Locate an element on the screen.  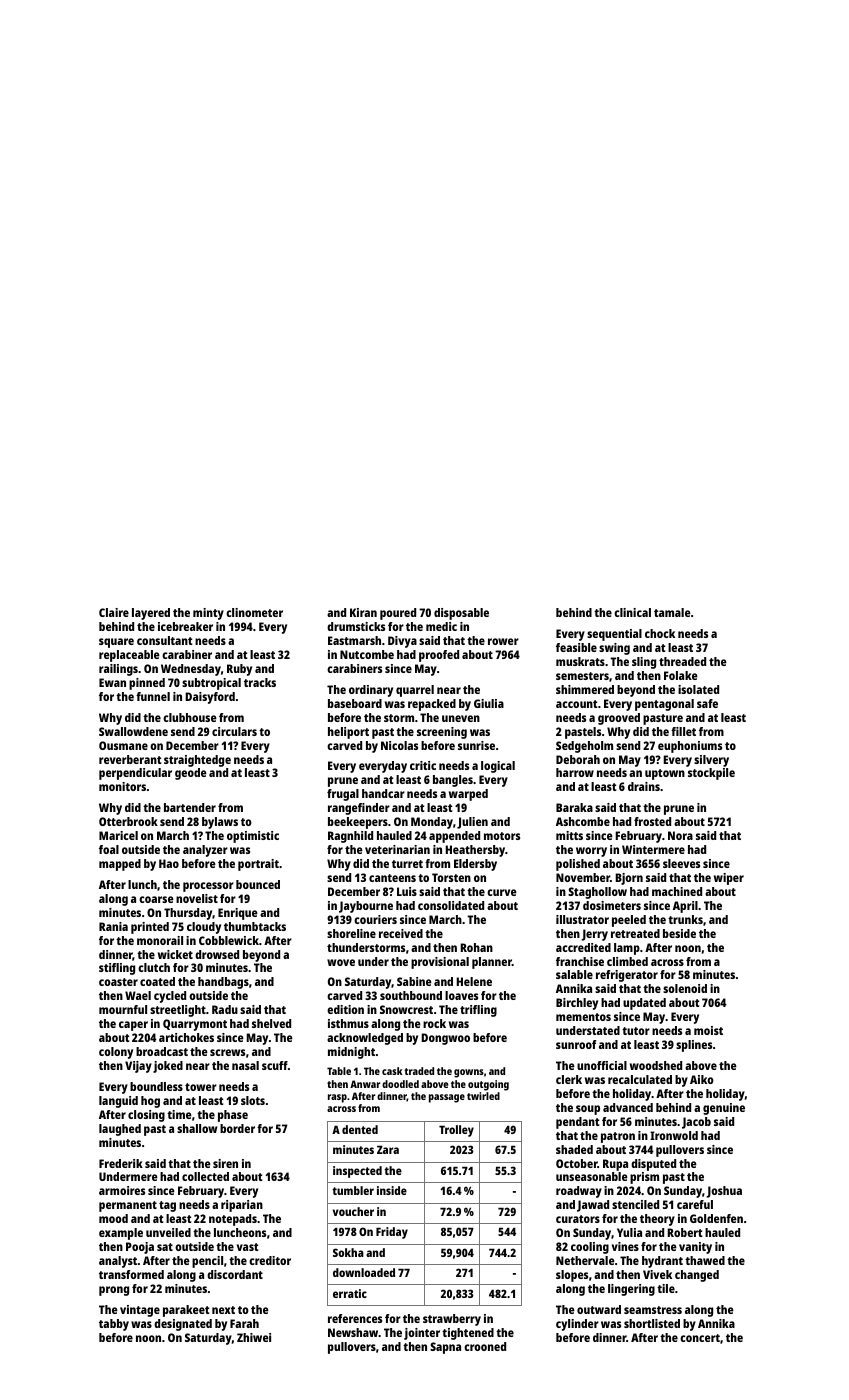
Bjorn is located at coordinates (629, 879).
